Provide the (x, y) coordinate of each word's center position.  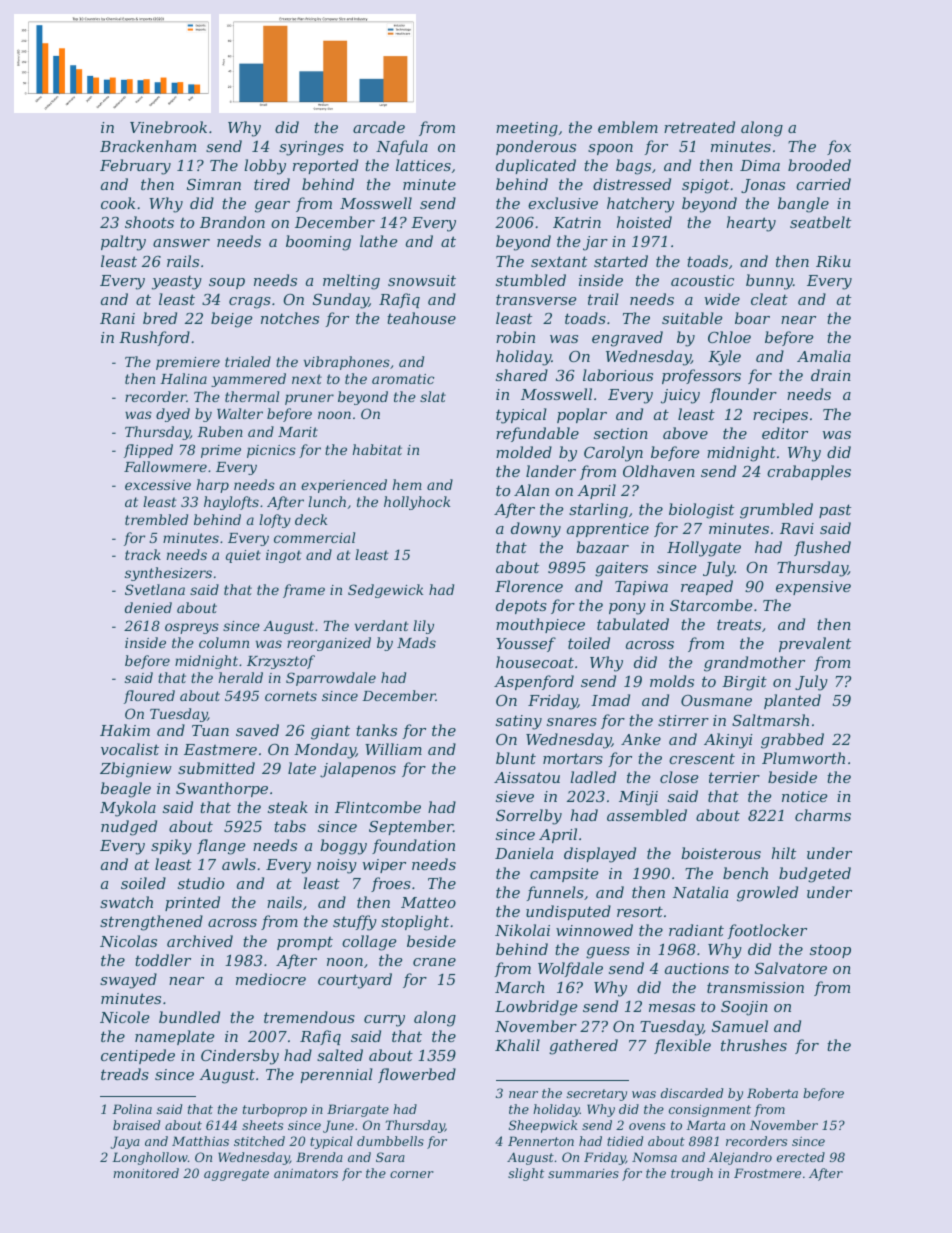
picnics (271, 451)
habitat (377, 449)
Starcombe (711, 605)
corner (412, 1174)
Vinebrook (168, 127)
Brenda (319, 1157)
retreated (699, 127)
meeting (527, 129)
